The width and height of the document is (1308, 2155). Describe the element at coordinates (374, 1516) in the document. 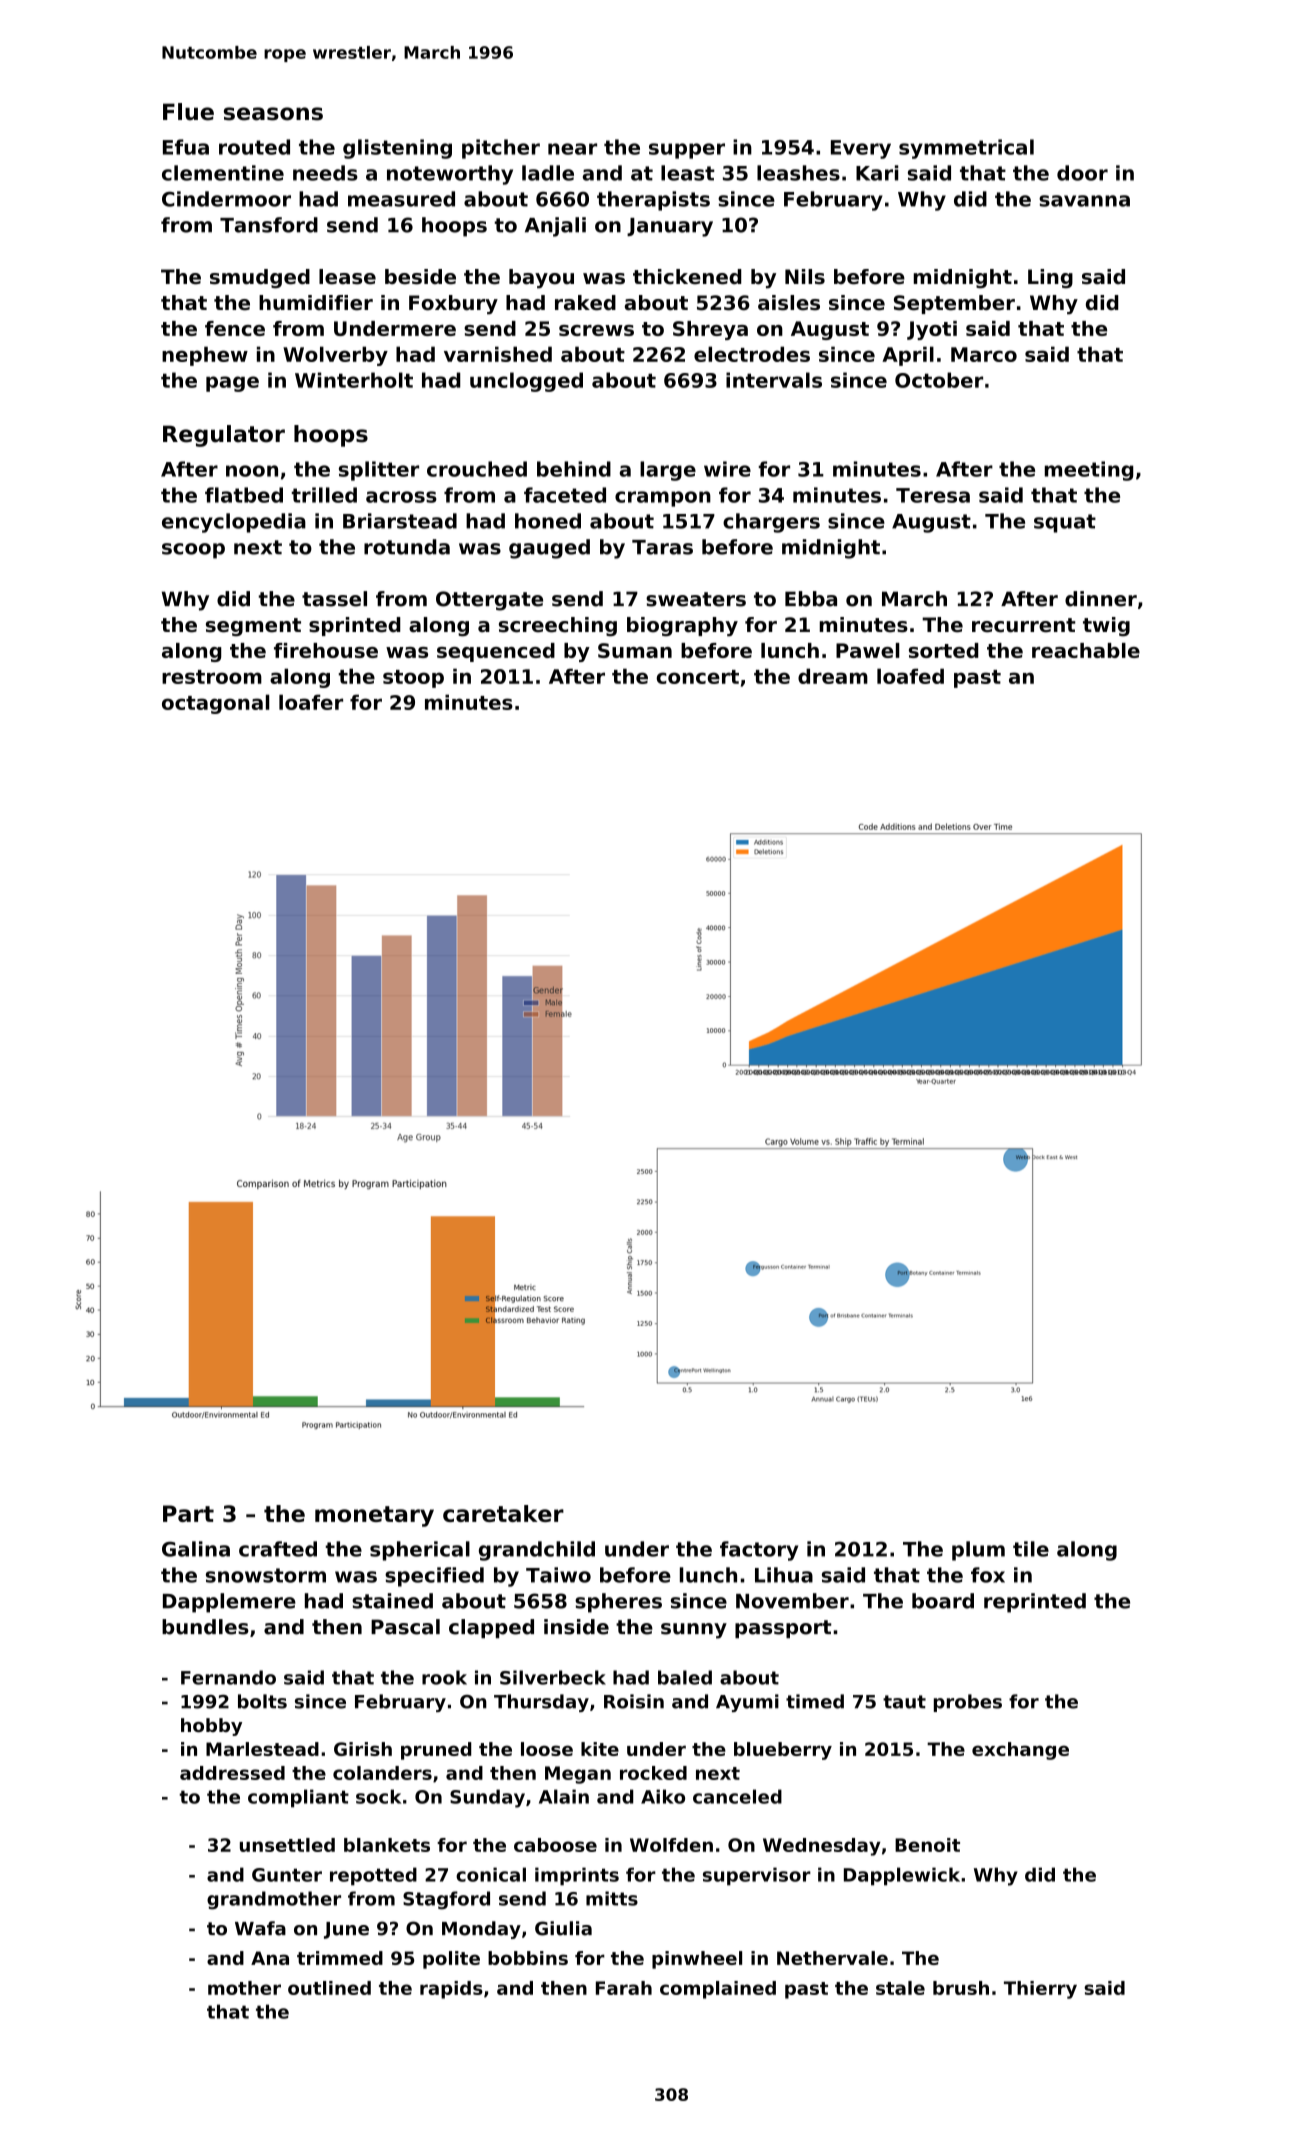

I see `monetary` at that location.
